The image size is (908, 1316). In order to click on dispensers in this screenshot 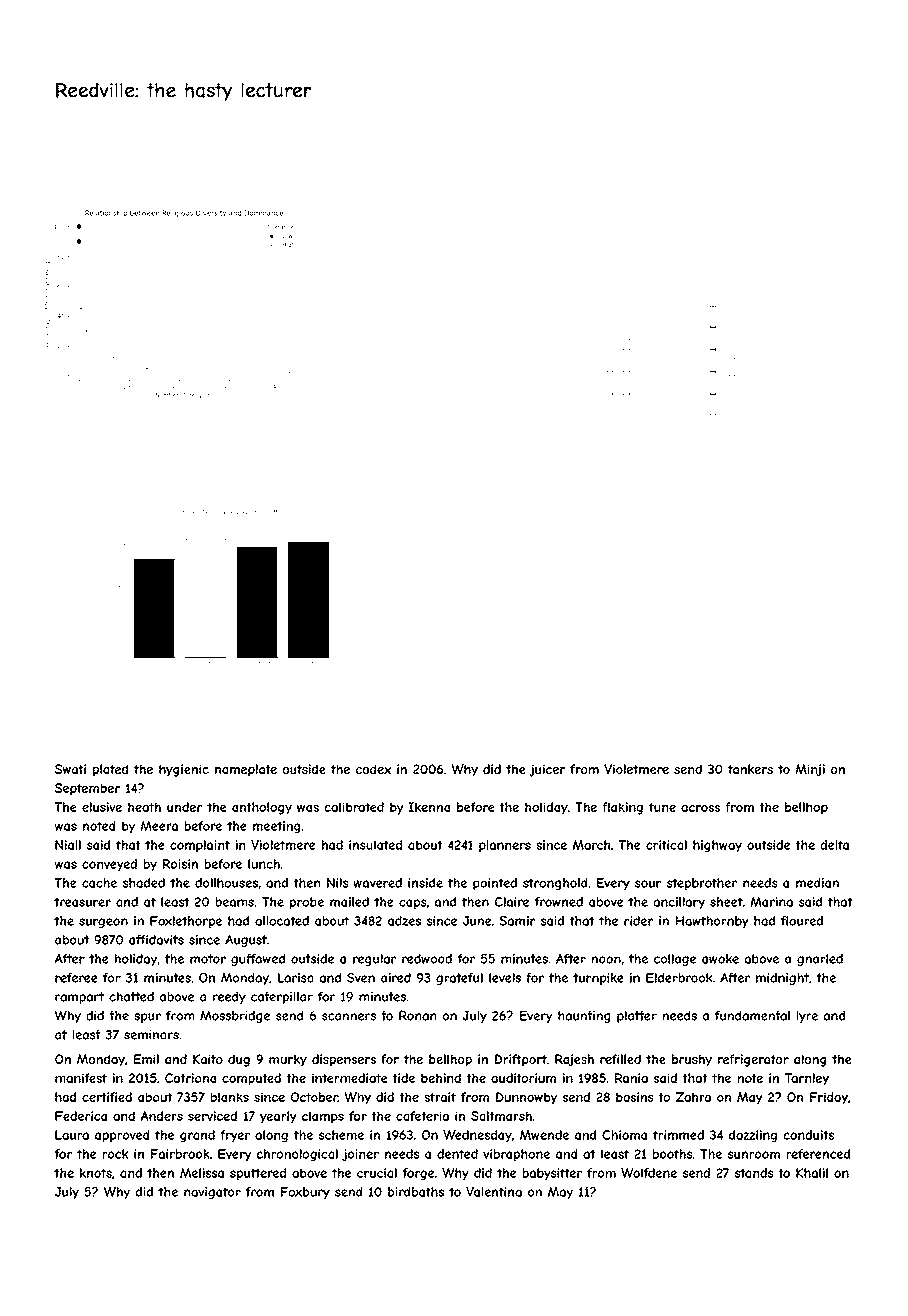, I will do `click(344, 1060)`.
